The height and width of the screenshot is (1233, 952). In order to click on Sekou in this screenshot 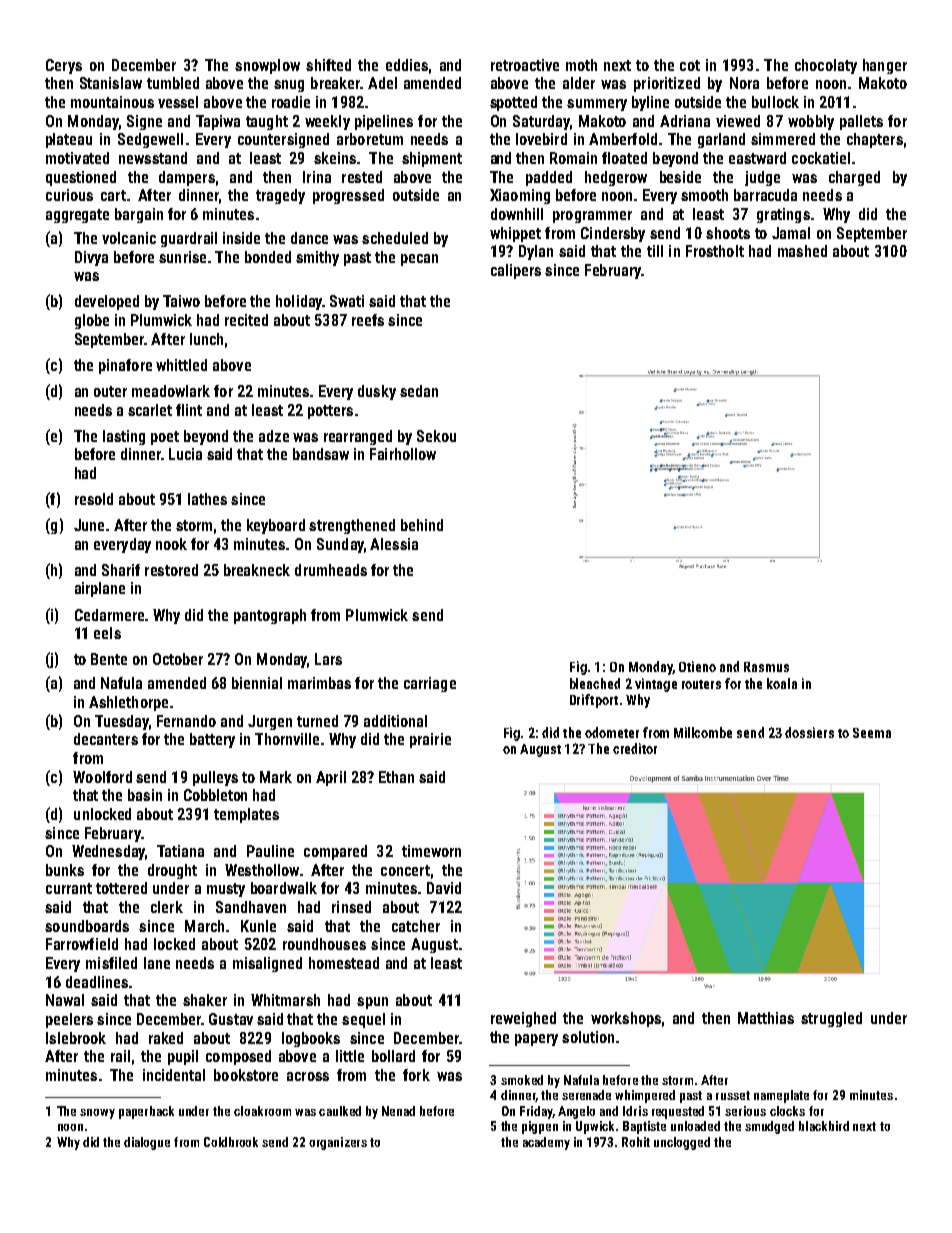, I will do `click(436, 436)`.
